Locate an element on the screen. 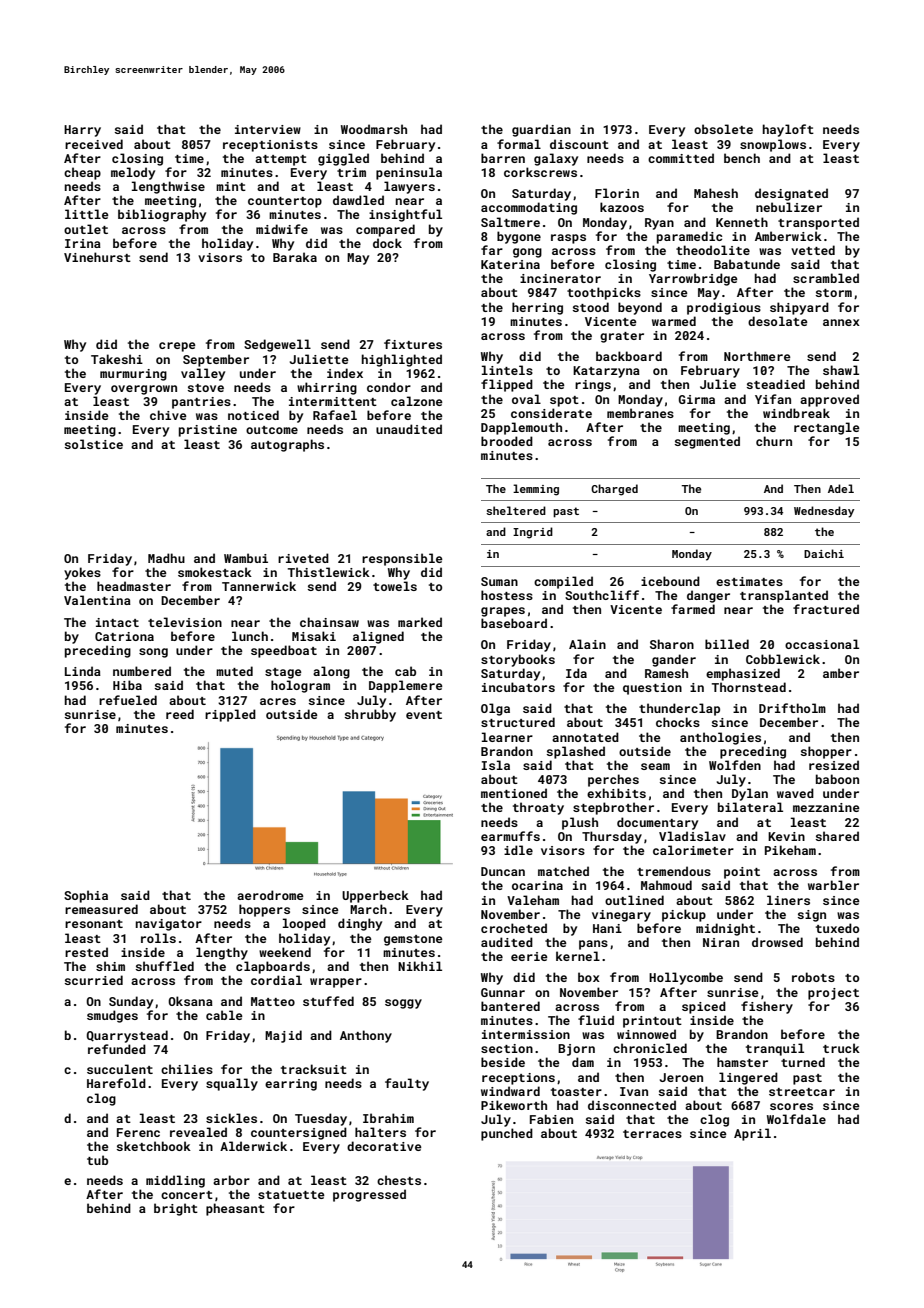 The image size is (924, 1308). murmuring is located at coordinates (133, 375).
